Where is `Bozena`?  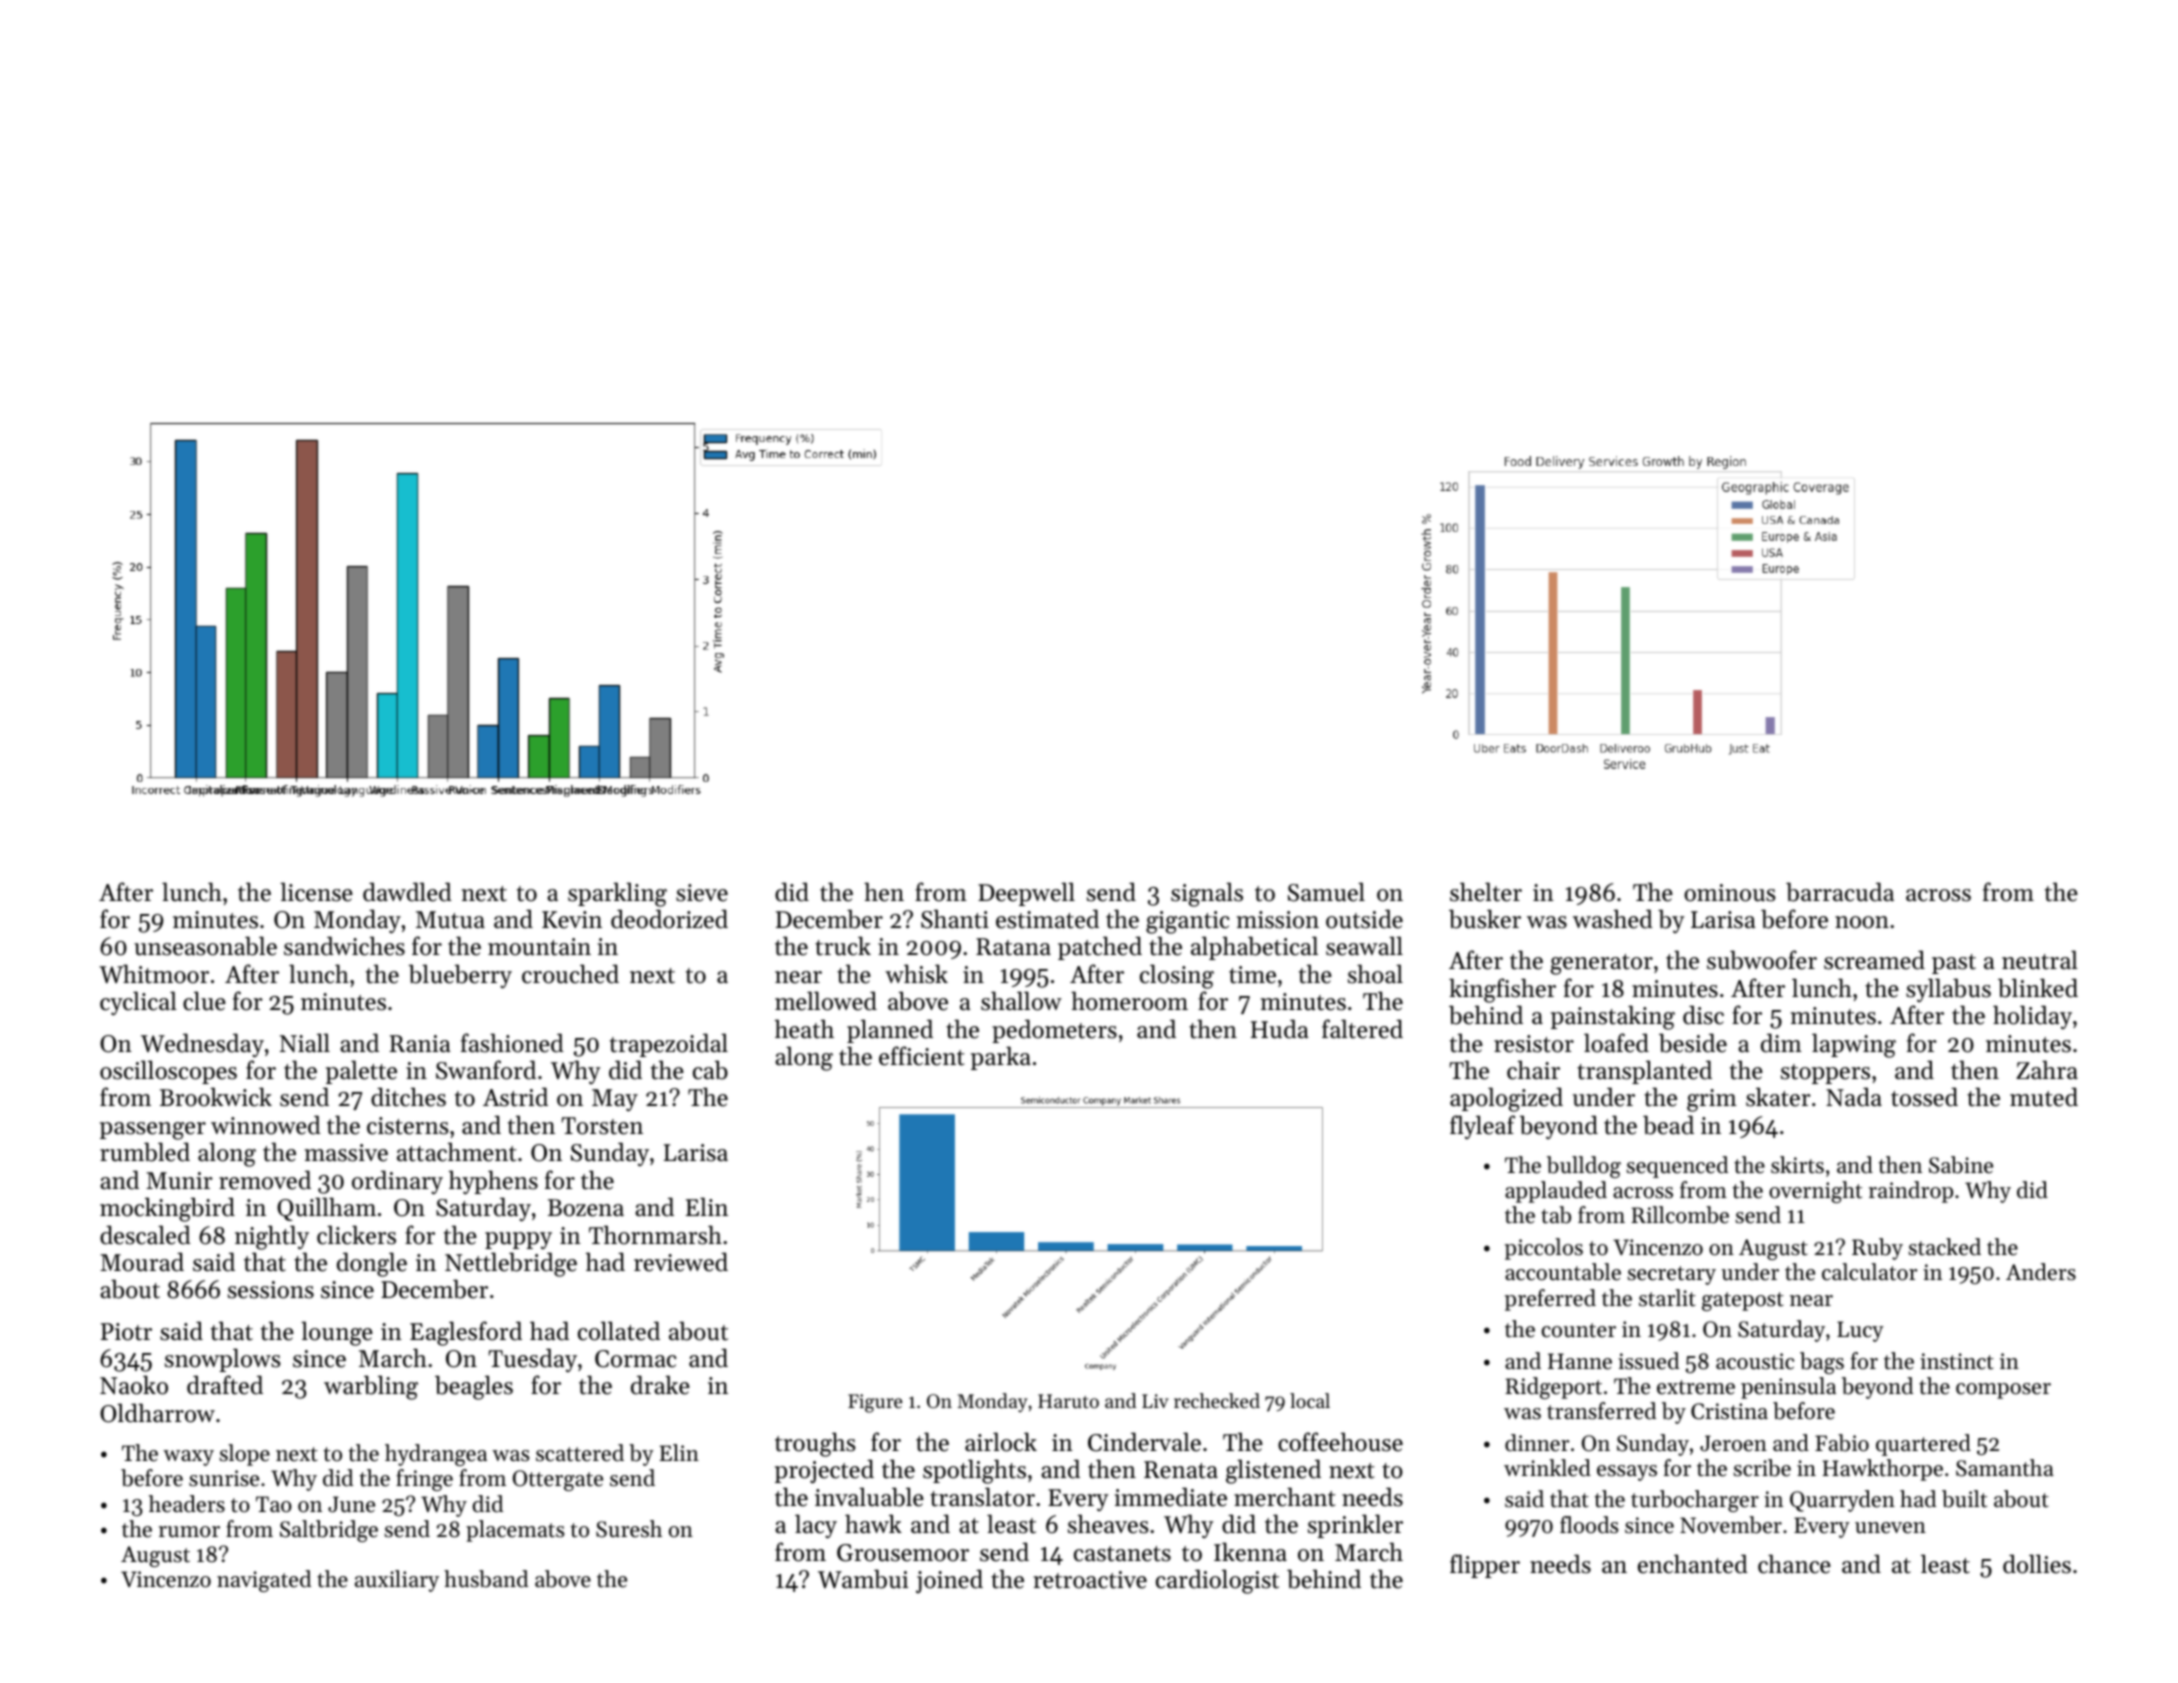 Bozena is located at coordinates (586, 1208).
